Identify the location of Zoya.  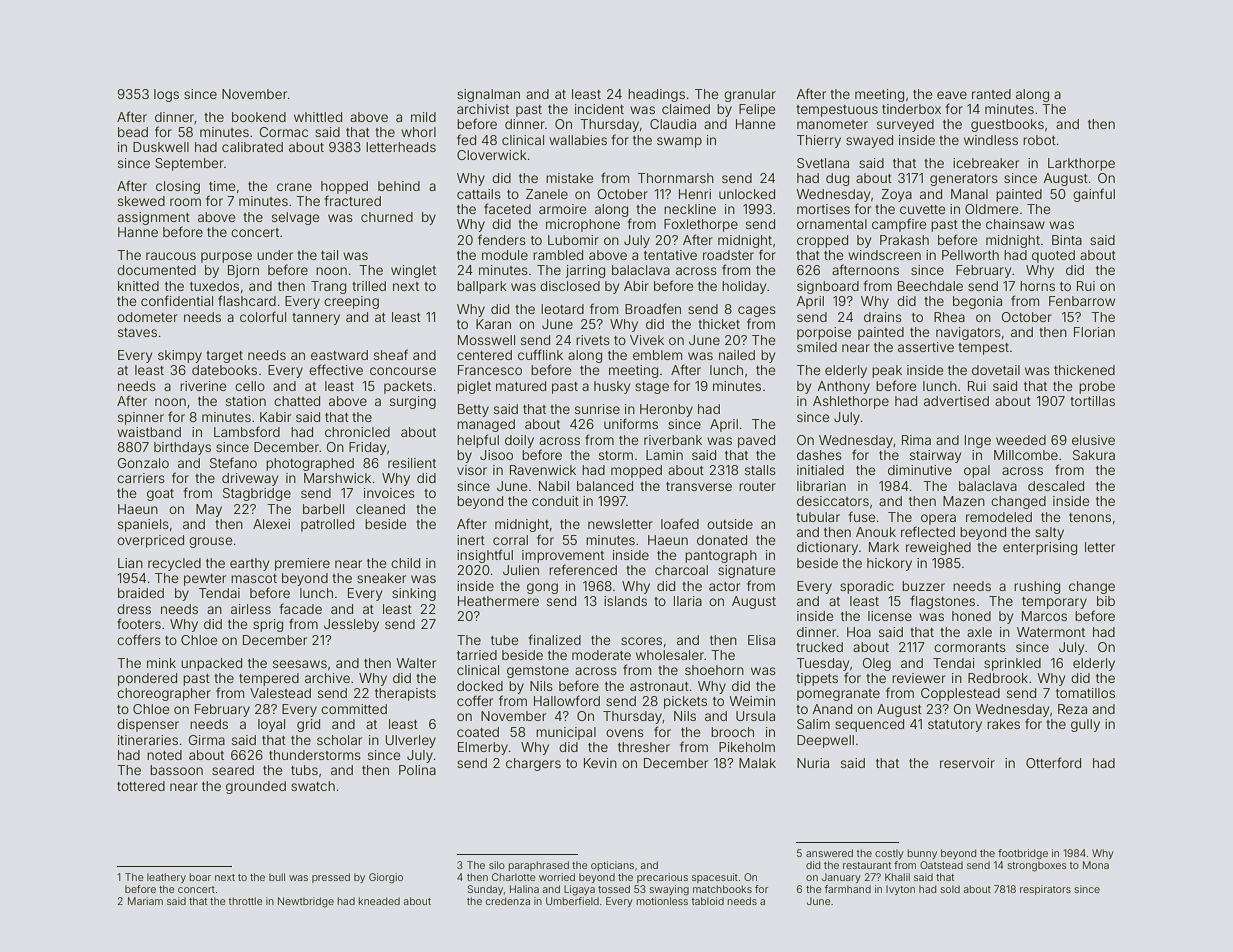
(897, 195).
